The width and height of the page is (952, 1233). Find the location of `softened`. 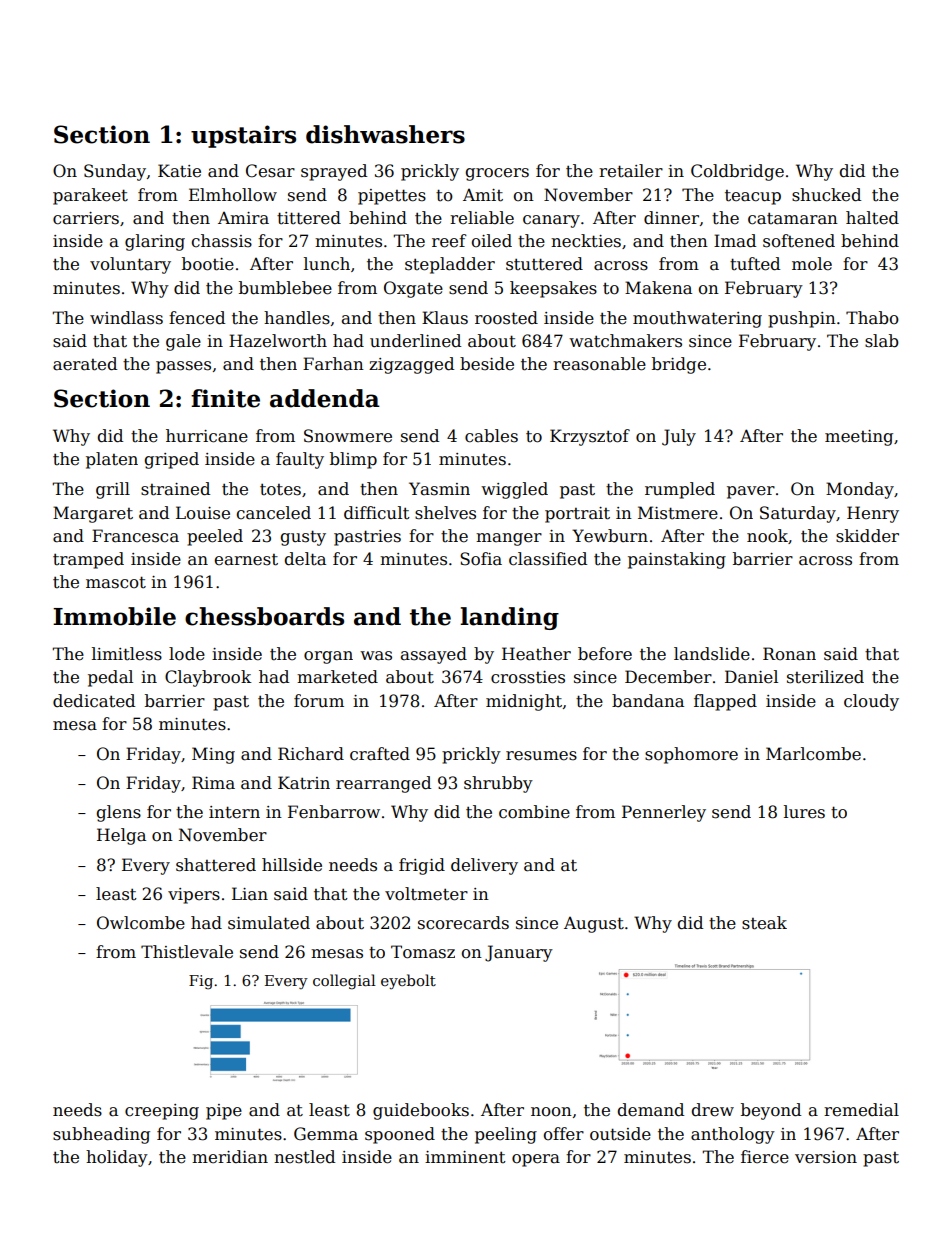

softened is located at coordinates (799, 241).
